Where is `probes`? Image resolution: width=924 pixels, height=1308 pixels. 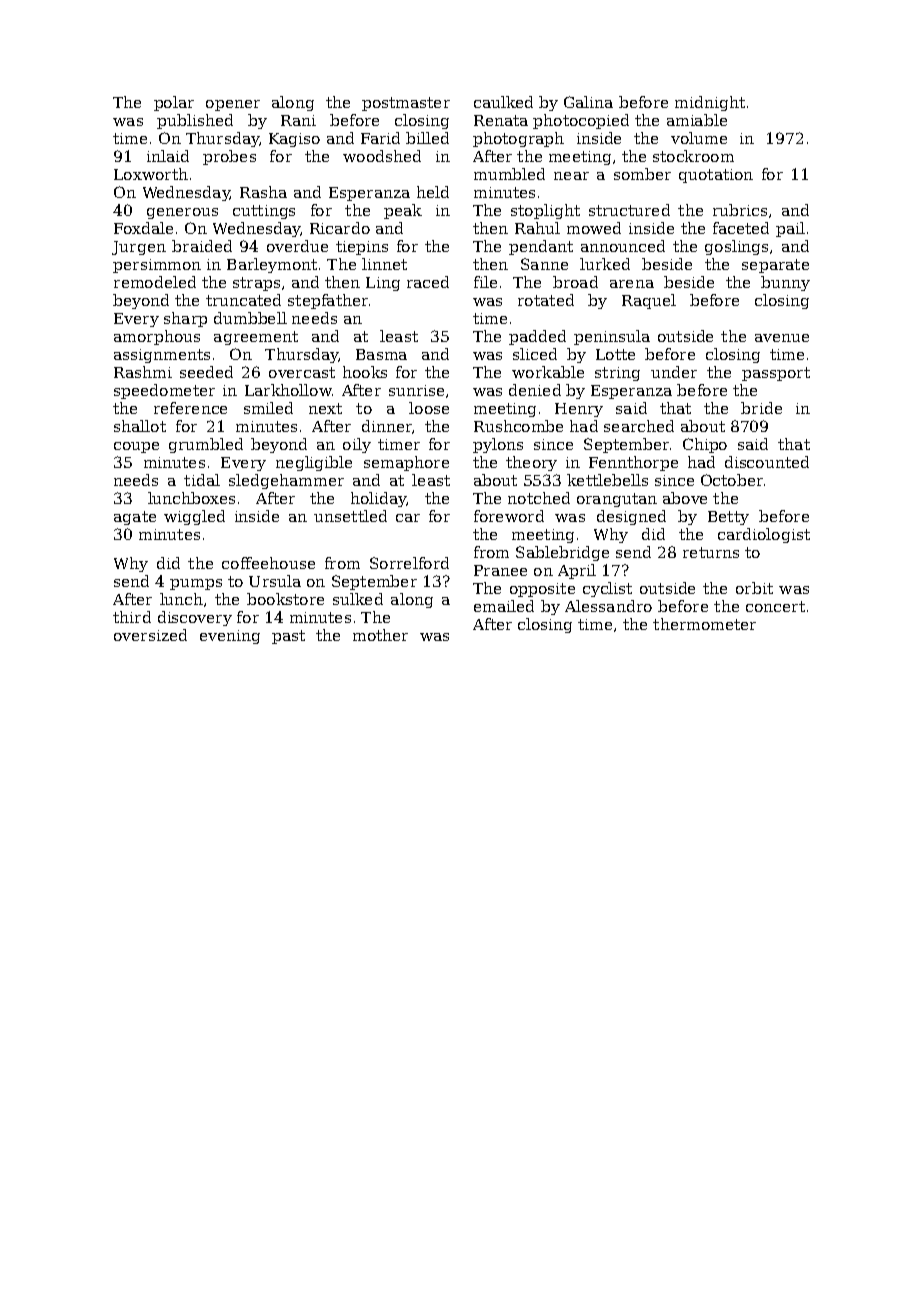 probes is located at coordinates (229, 157).
